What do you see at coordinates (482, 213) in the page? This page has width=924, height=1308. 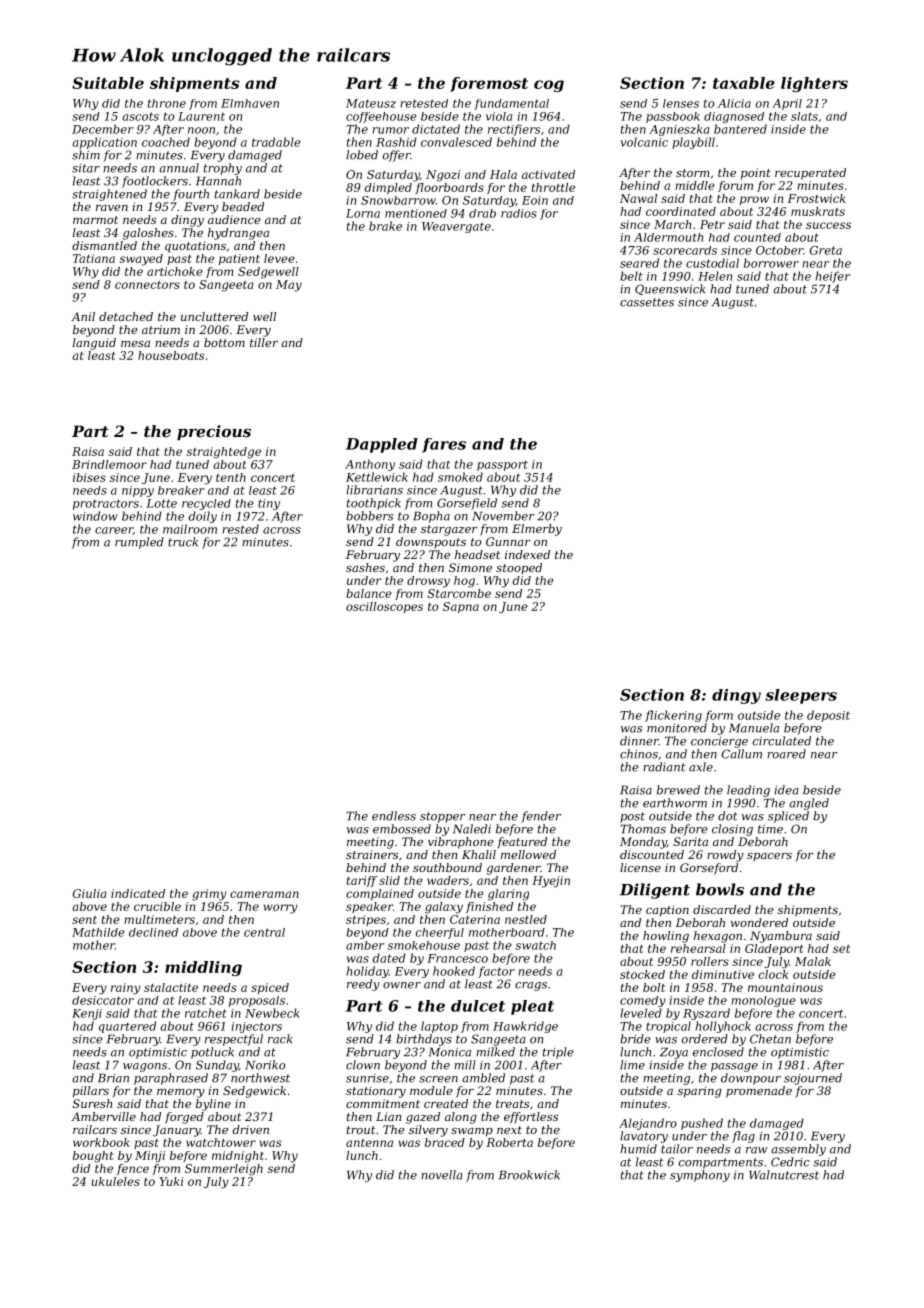 I see `drab` at bounding box center [482, 213].
